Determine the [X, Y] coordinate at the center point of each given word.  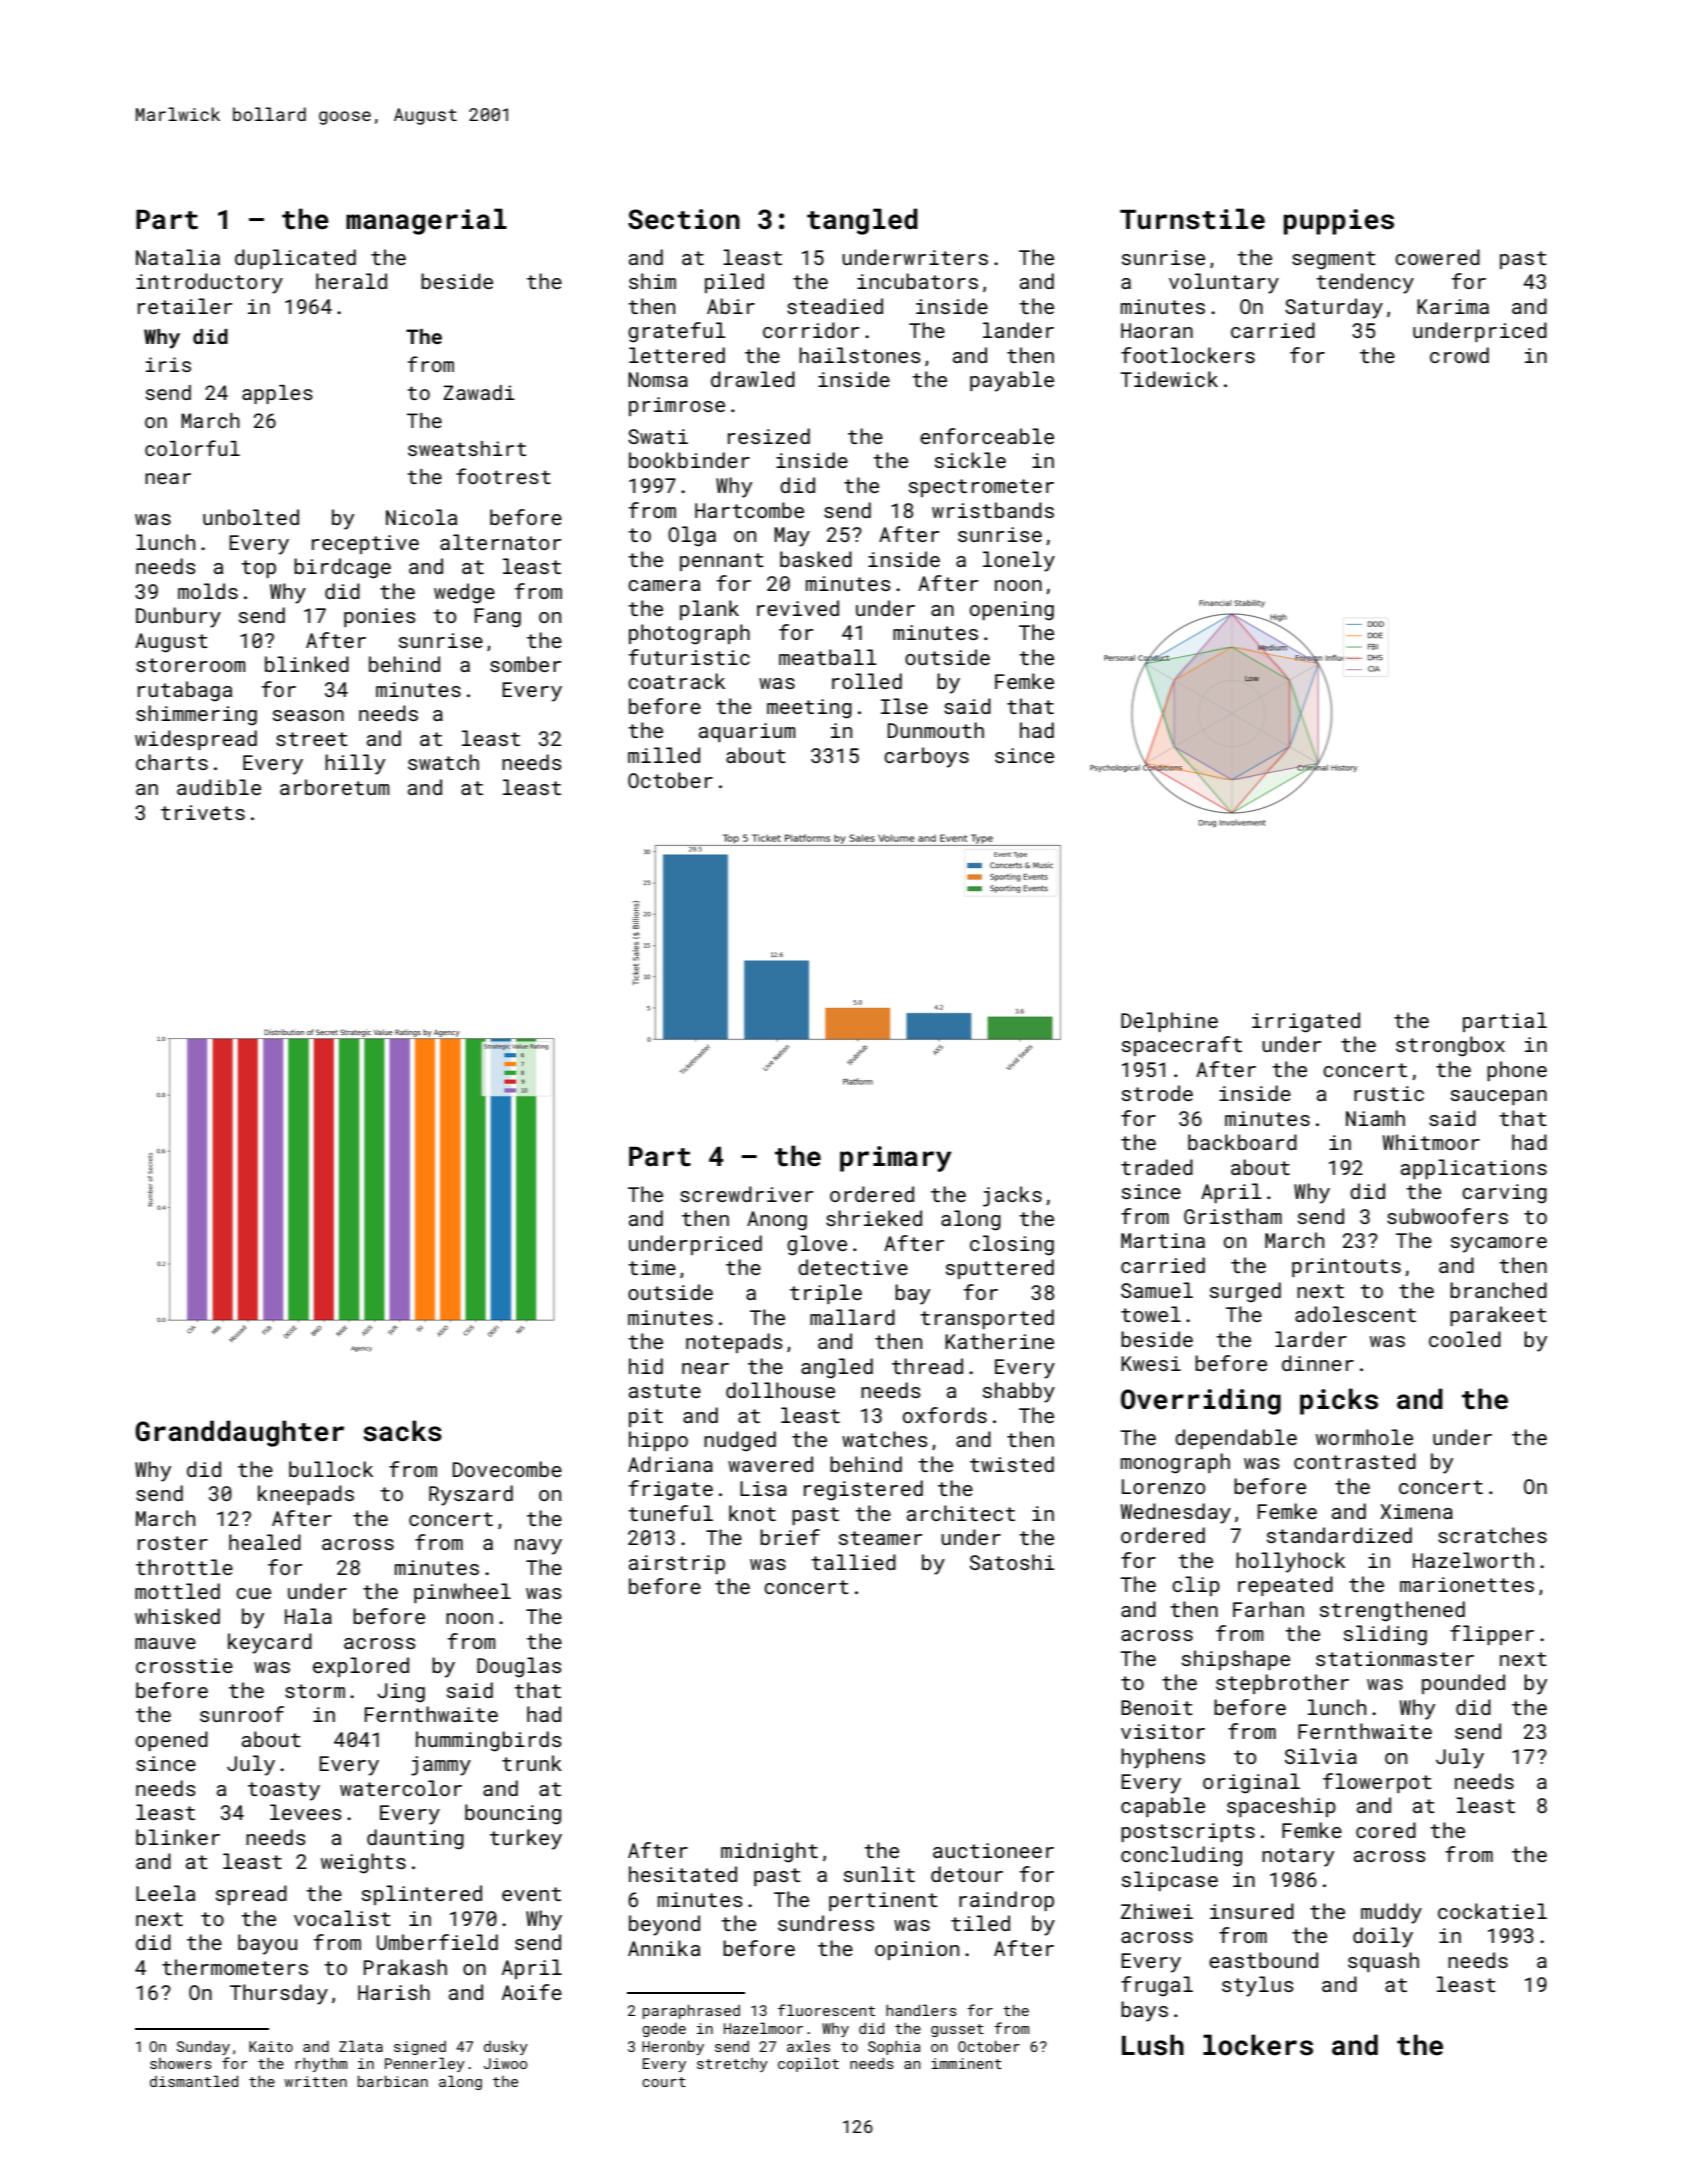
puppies [1339, 222]
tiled [980, 1923]
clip [1196, 1586]
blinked [307, 664]
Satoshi [1012, 1562]
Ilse [904, 706]
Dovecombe [507, 1469]
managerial [426, 221]
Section [684, 219]
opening [1012, 611]
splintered [422, 1895]
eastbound [1263, 1960]
